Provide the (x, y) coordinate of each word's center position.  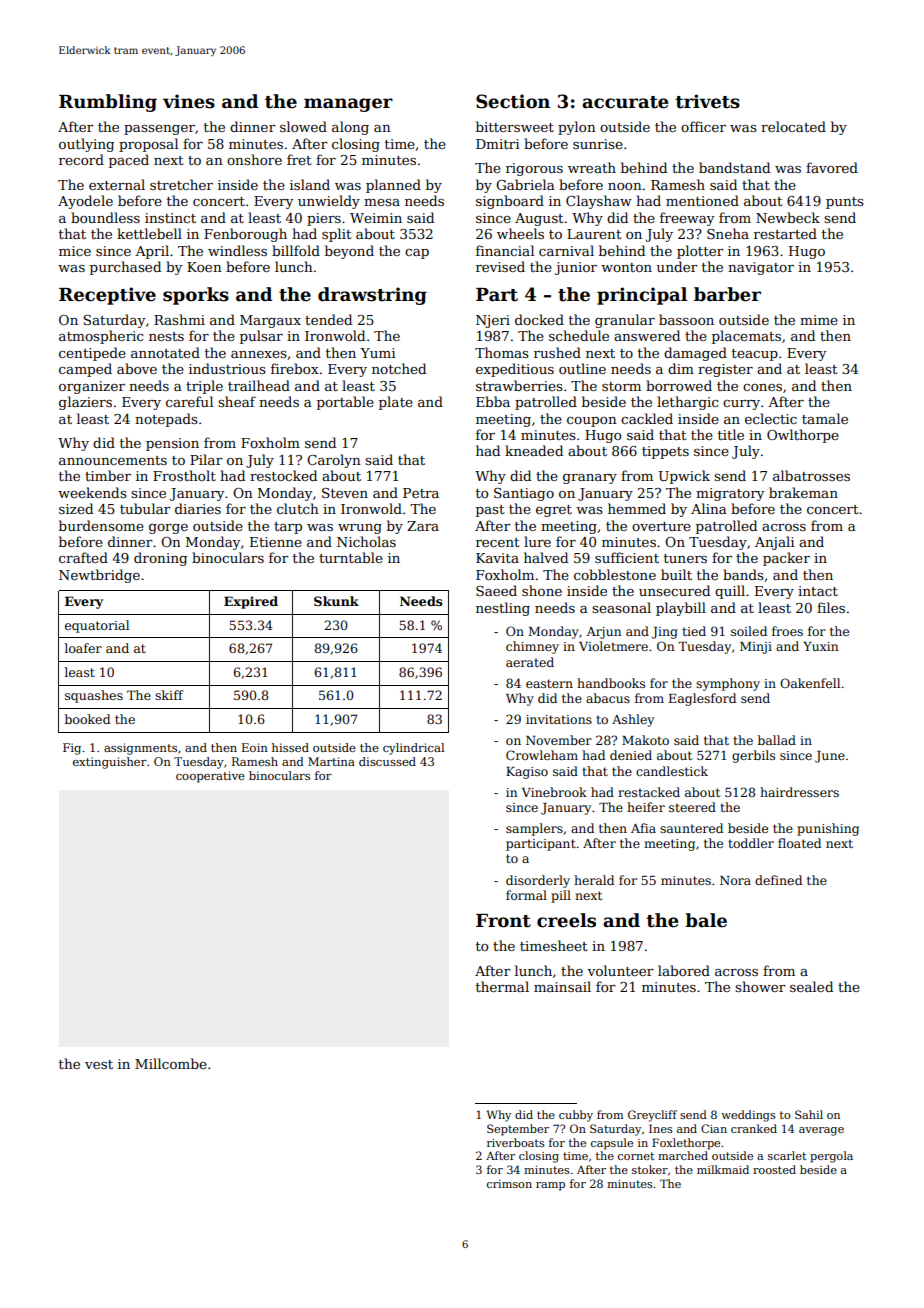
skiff (169, 695)
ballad (777, 740)
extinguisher (110, 763)
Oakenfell (810, 683)
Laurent (594, 234)
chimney (532, 647)
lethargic (687, 403)
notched (399, 368)
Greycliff (652, 1116)
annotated (165, 352)
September (518, 1130)
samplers (534, 829)
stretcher (181, 184)
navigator (761, 268)
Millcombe (171, 1063)
